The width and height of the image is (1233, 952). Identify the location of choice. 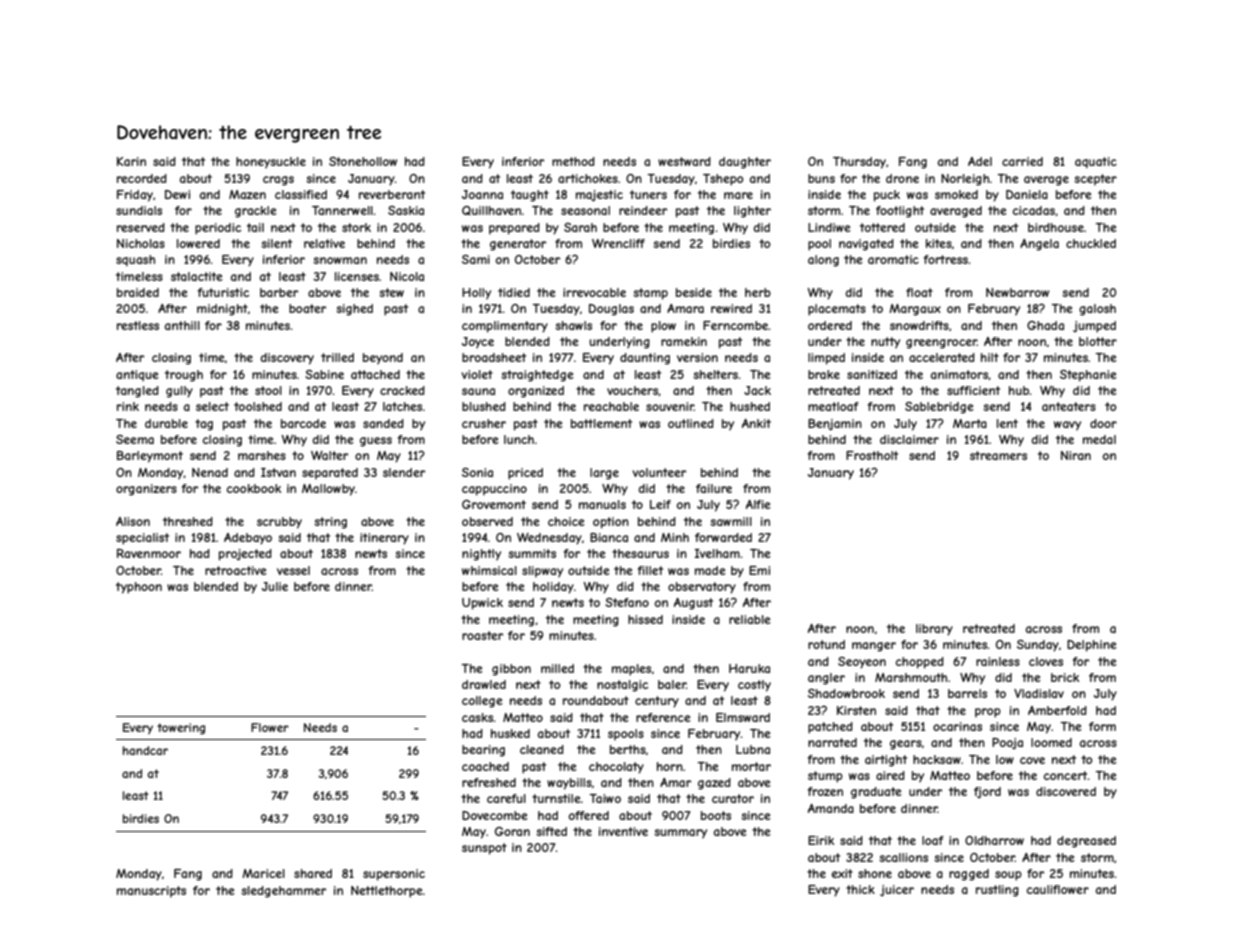
(566, 521).
